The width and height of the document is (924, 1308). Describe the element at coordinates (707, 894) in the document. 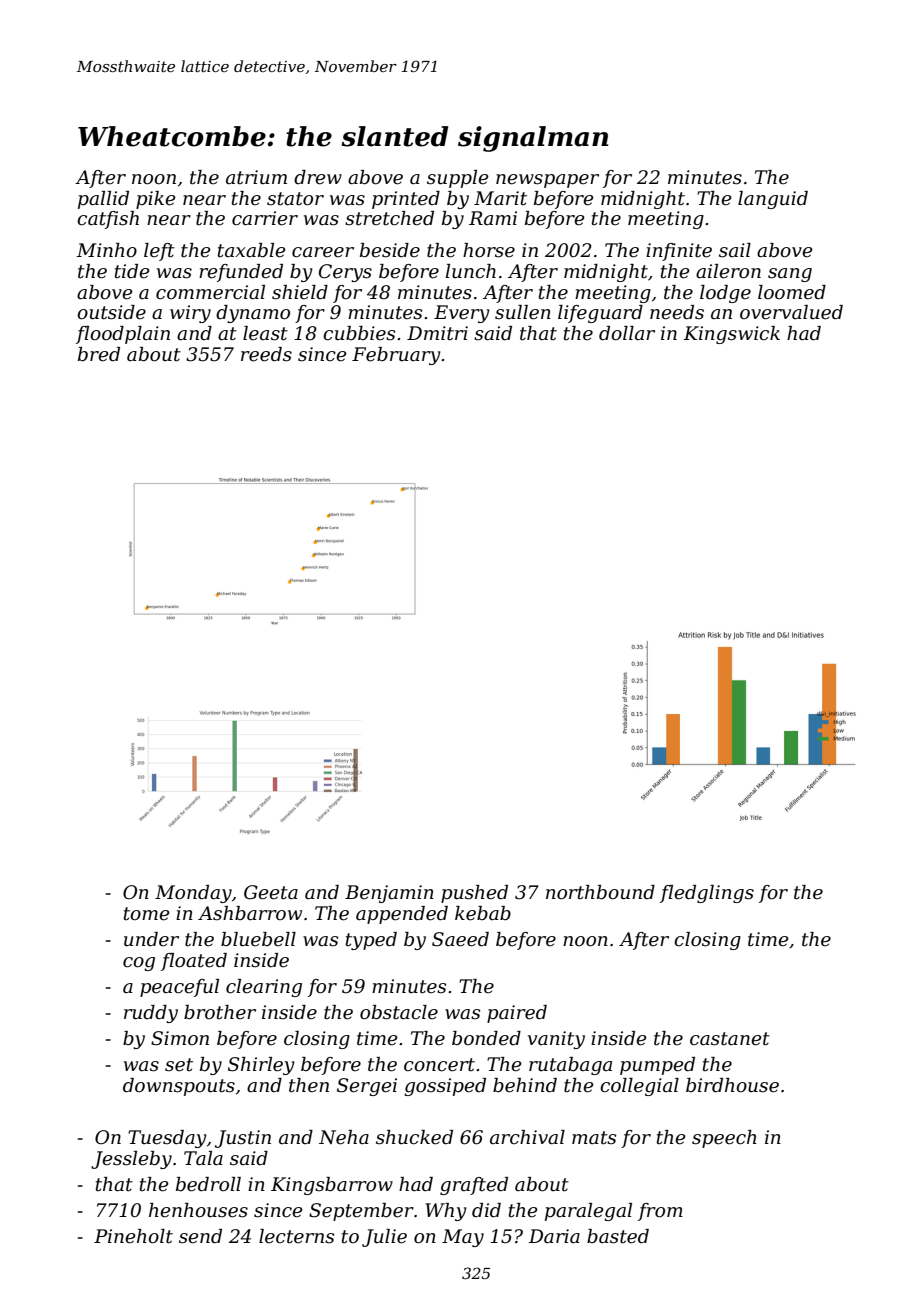

I see `fledglings` at that location.
